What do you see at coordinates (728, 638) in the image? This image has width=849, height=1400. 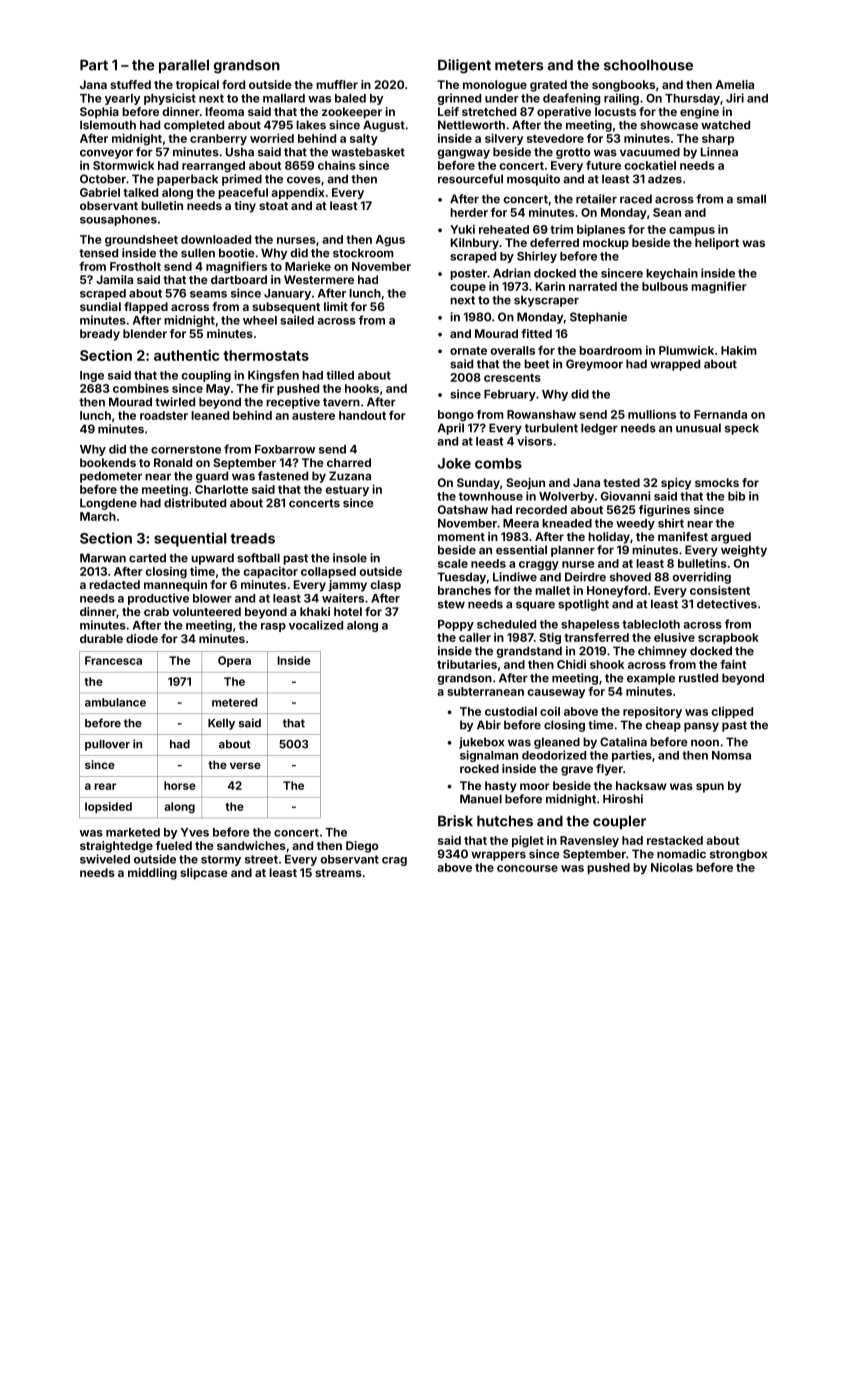 I see `scrapbook` at bounding box center [728, 638].
